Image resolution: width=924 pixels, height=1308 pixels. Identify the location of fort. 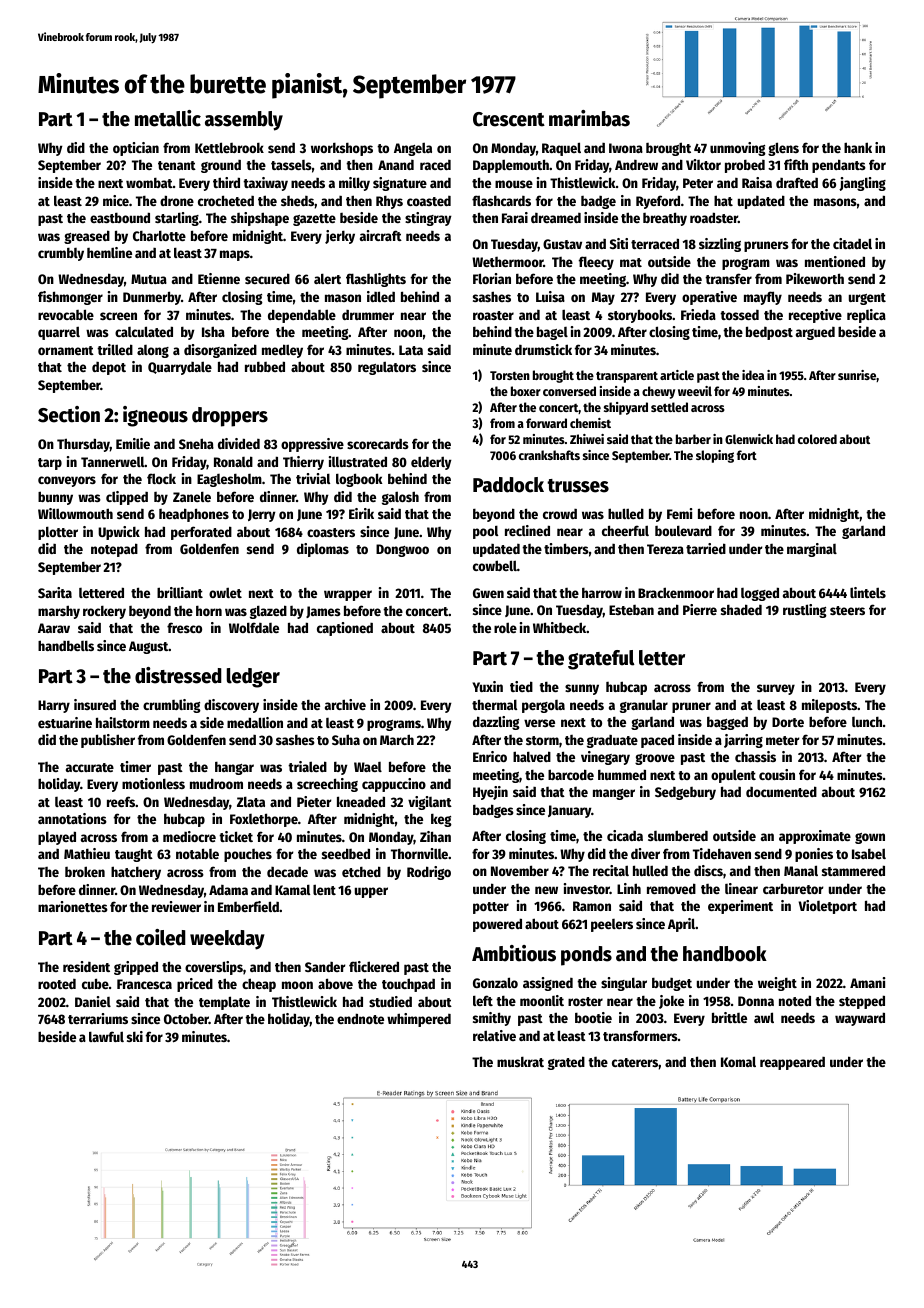
(747, 455).
